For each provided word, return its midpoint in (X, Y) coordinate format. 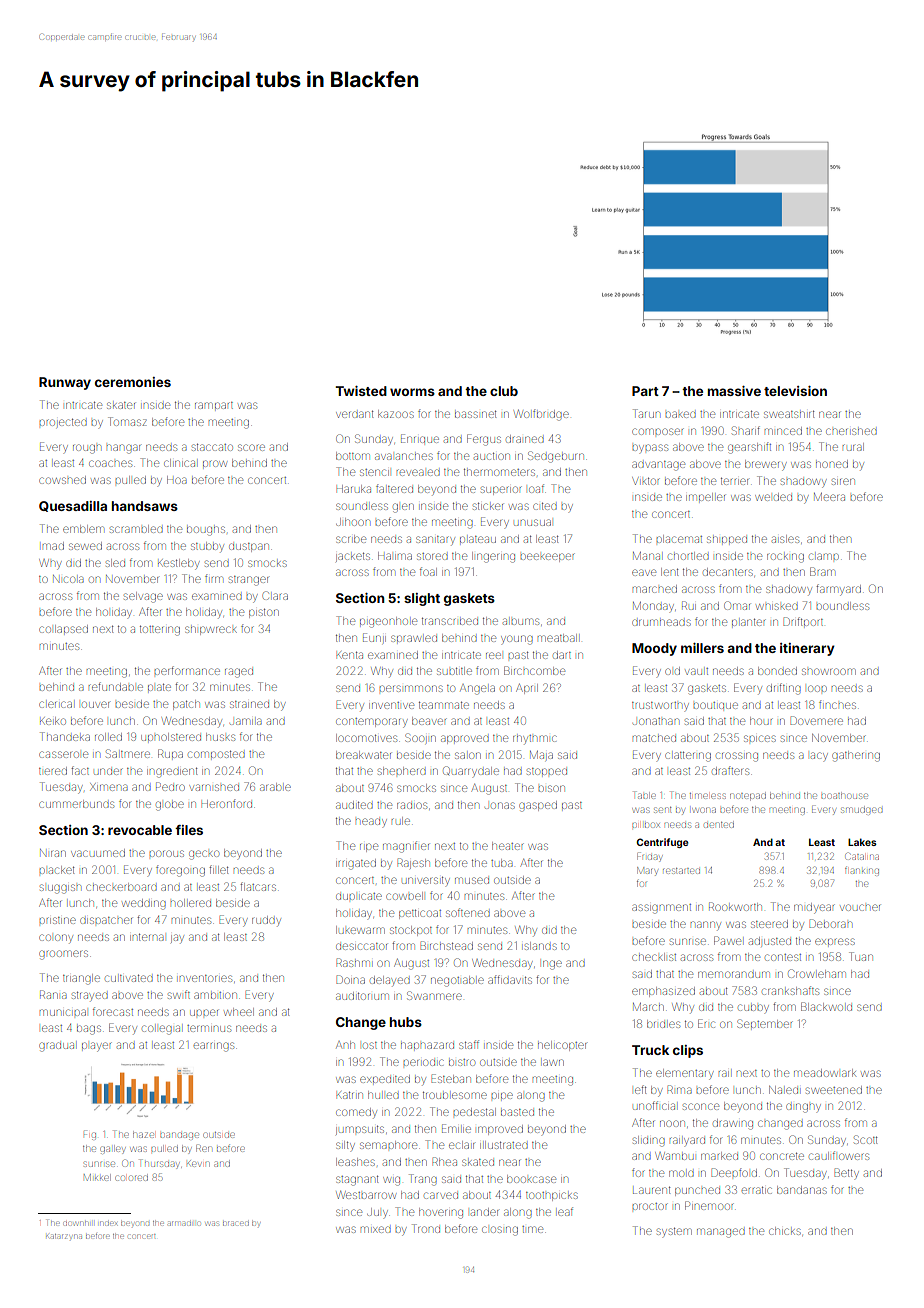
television (795, 391)
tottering (160, 631)
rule (401, 821)
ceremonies (133, 382)
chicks (785, 1231)
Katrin (349, 1095)
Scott (866, 1139)
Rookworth (735, 906)
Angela (477, 689)
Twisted (361, 391)
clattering (688, 757)
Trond (426, 1228)
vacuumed (98, 853)
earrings (213, 1047)
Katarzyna (64, 1236)
